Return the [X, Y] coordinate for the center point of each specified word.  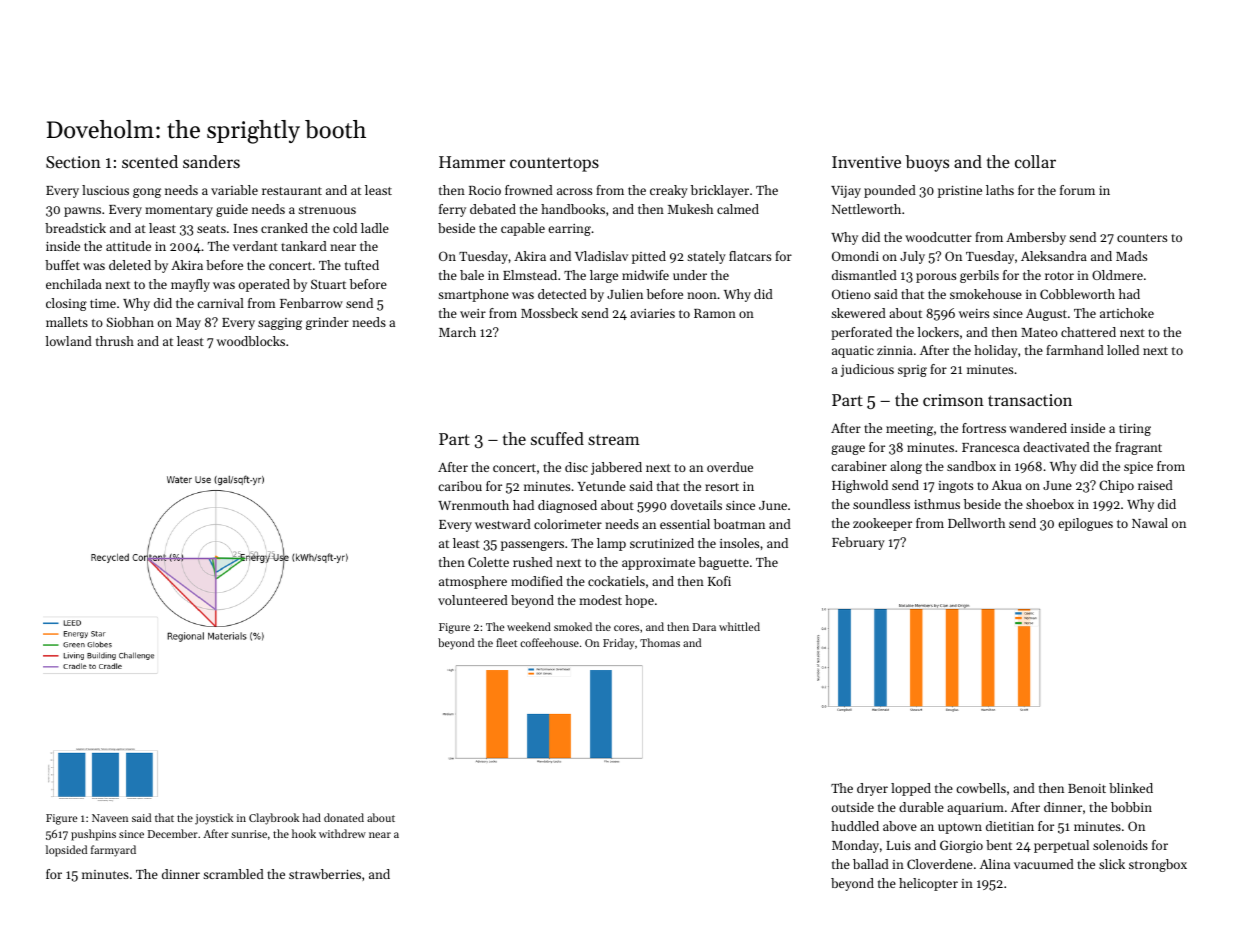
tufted [362, 265]
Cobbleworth [1077, 294]
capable [523, 229]
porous [936, 278]
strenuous [327, 210]
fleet [506, 642]
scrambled [233, 874]
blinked [1131, 788]
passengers [532, 546]
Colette [488, 562]
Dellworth [976, 523]
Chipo [1116, 486]
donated [344, 817]
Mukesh [690, 209]
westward [503, 524]
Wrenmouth [473, 505]
